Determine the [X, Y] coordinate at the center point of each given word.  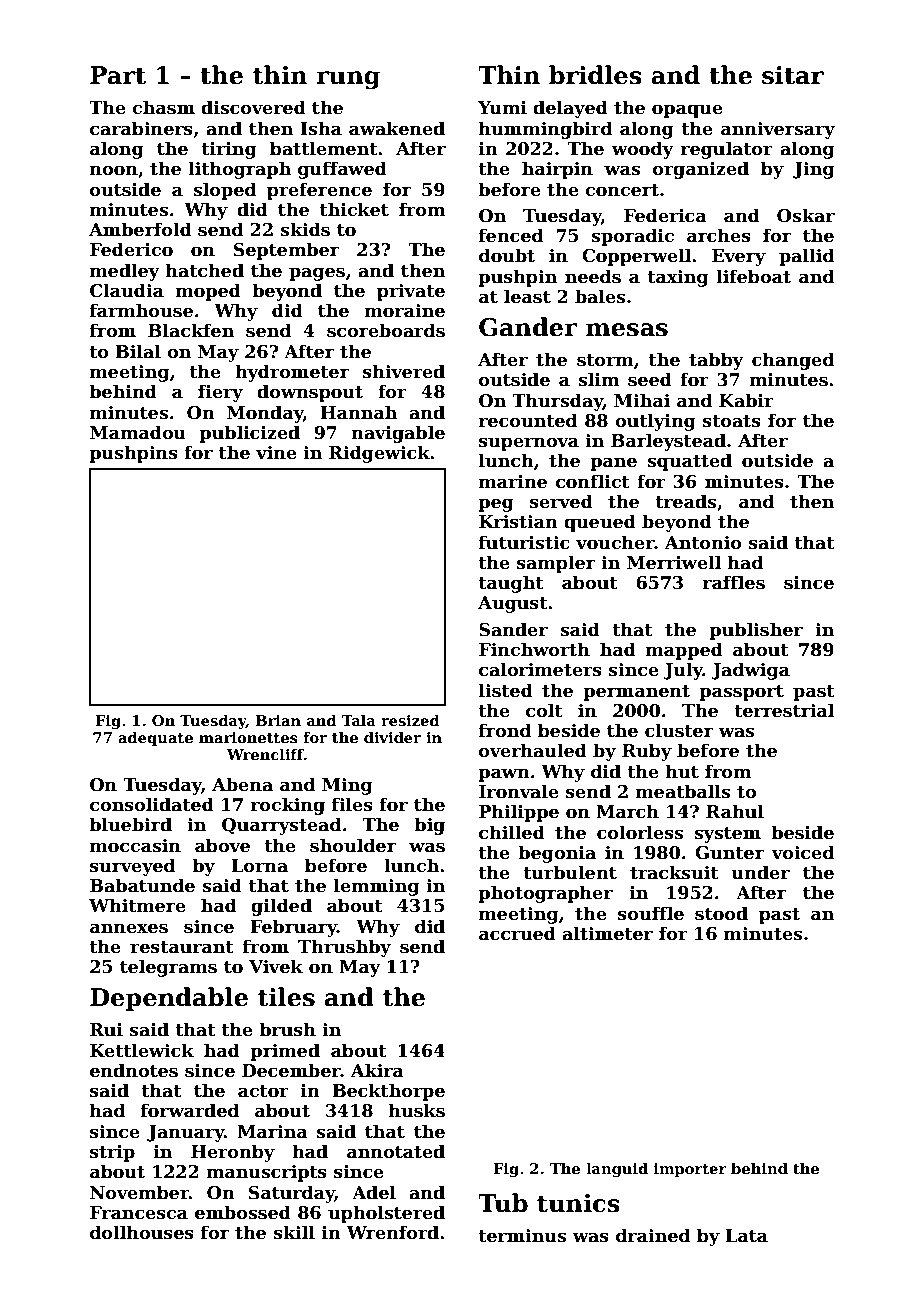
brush [287, 1029]
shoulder [353, 845]
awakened [397, 128]
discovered [253, 107]
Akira [377, 1070]
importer [690, 1170]
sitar [793, 75]
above [222, 845]
